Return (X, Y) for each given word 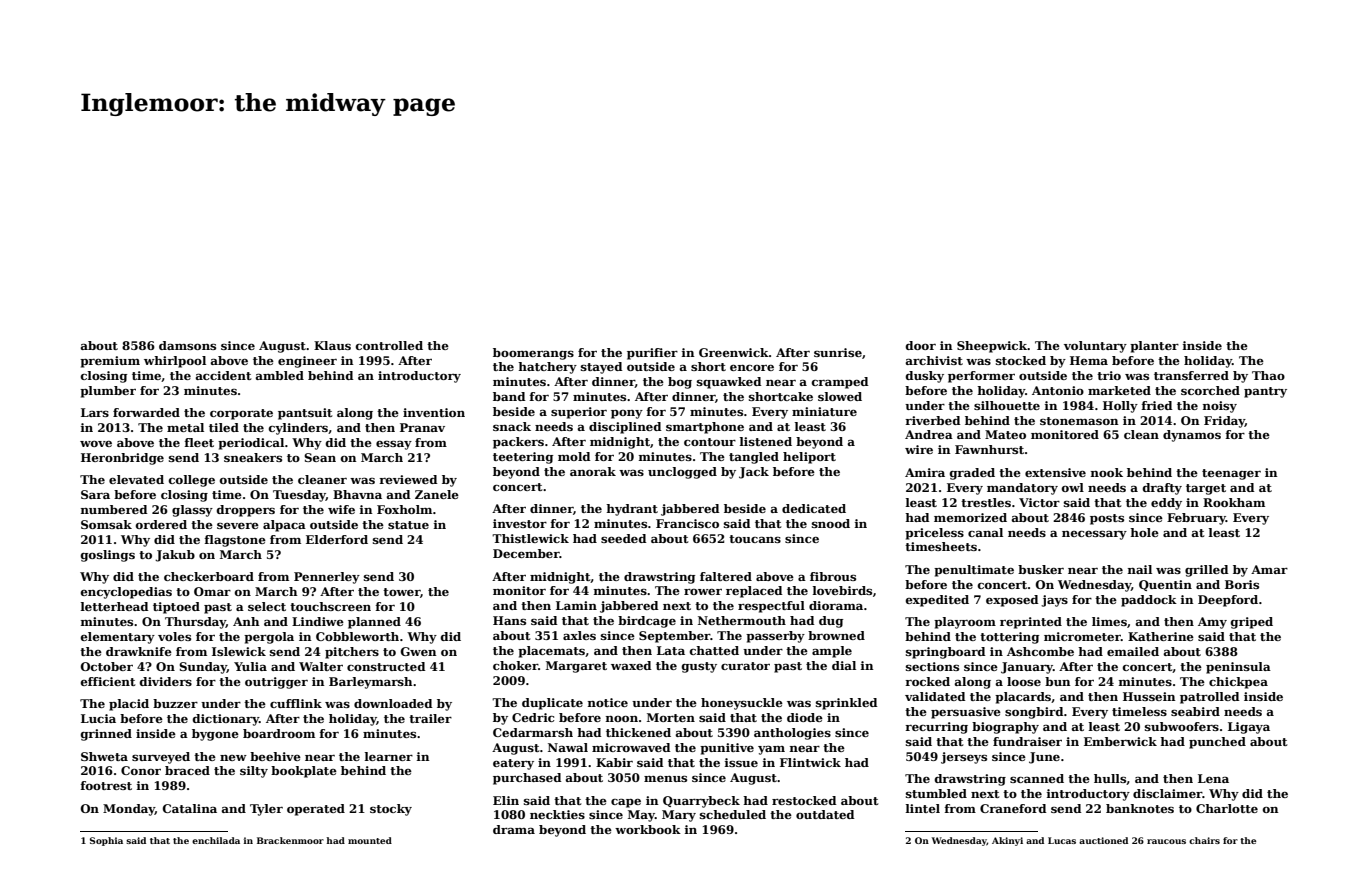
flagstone (235, 541)
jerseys (964, 758)
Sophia (106, 841)
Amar (1269, 569)
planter (1154, 347)
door (921, 345)
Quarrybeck (701, 802)
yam (771, 750)
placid (129, 705)
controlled (389, 345)
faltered (726, 576)
